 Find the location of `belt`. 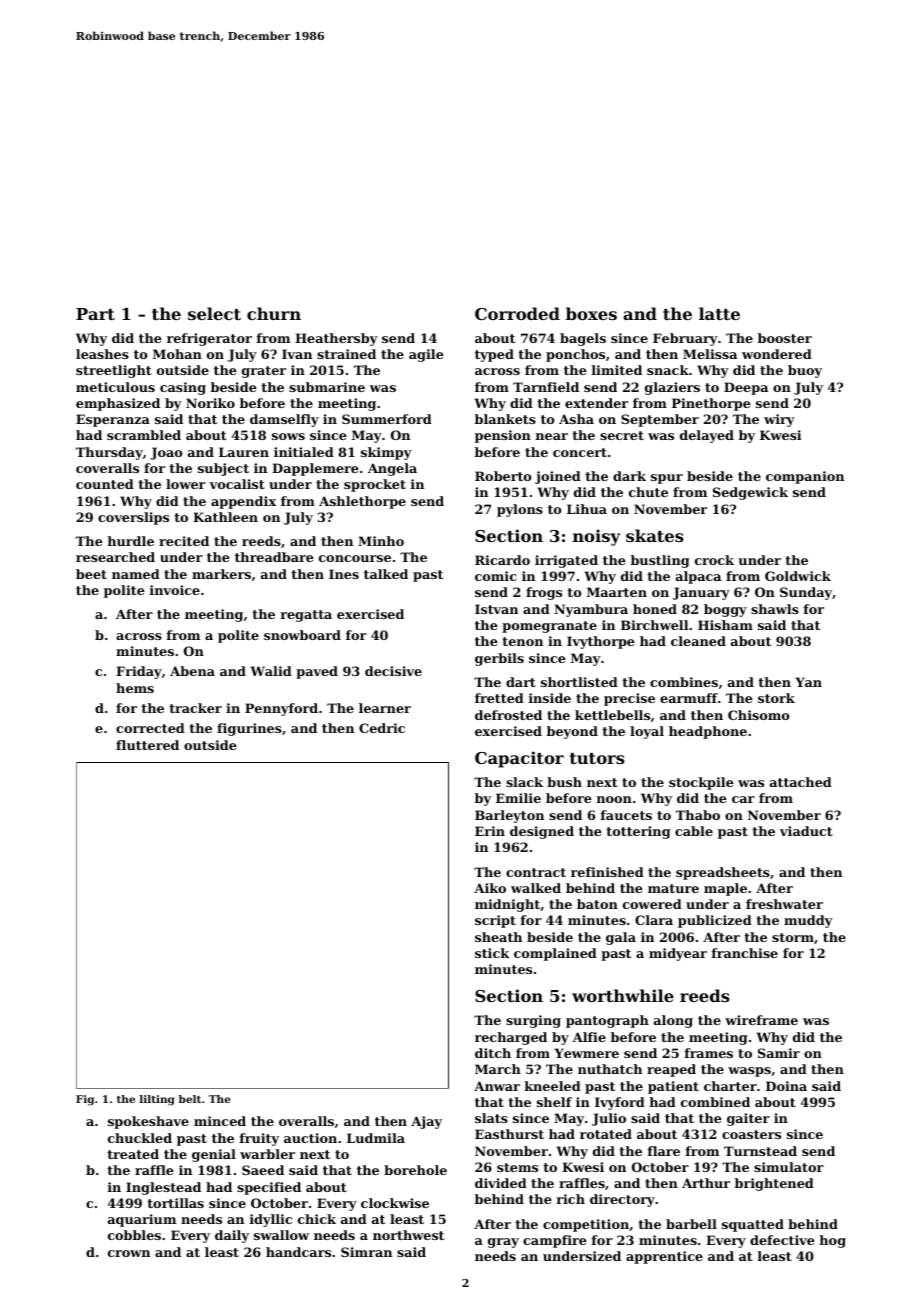

belt is located at coordinates (190, 1099).
